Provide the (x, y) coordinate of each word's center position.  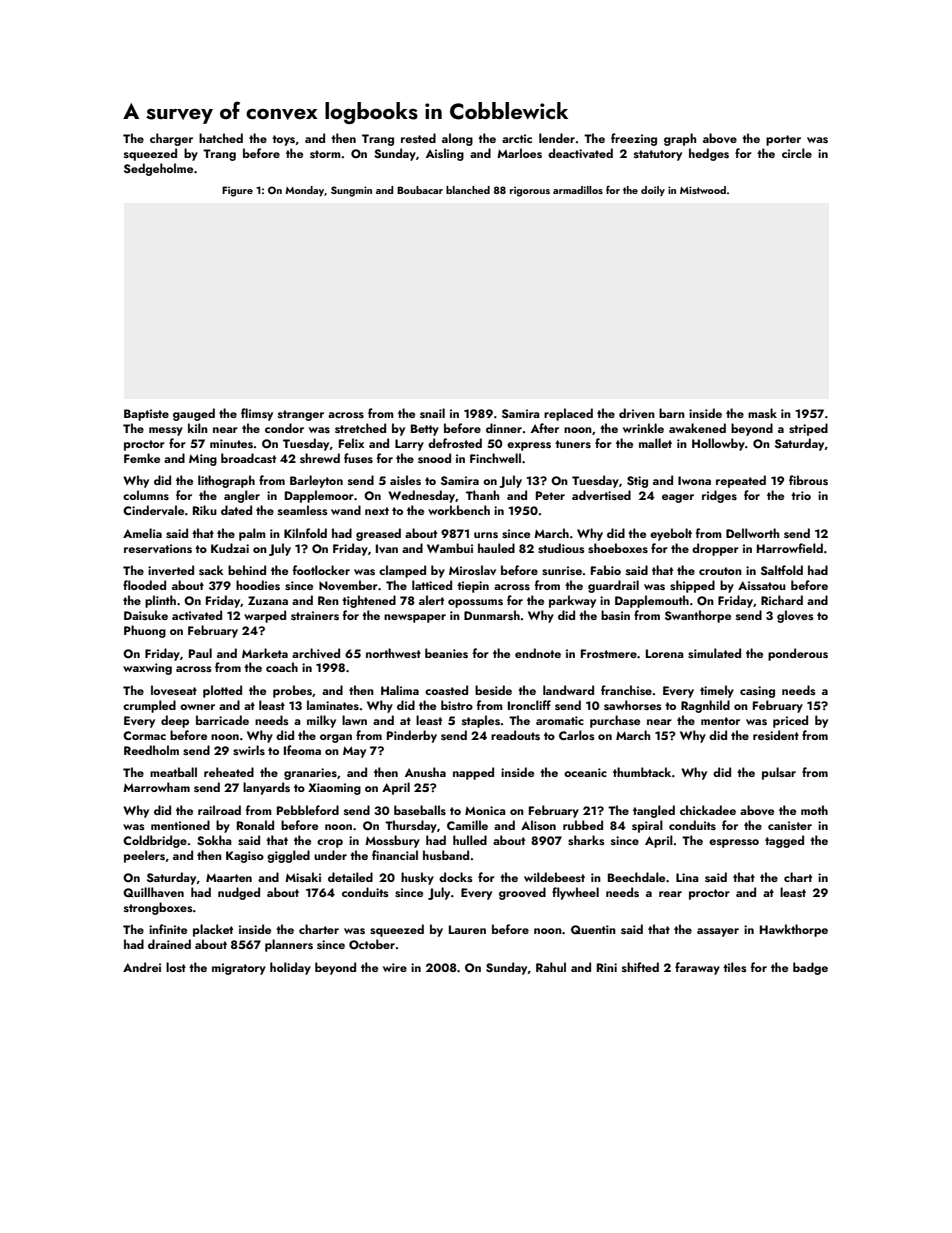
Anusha (425, 772)
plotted (222, 691)
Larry (409, 445)
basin (615, 615)
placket (213, 930)
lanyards (266, 788)
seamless (303, 510)
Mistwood (703, 190)
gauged (194, 414)
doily (653, 191)
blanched (468, 190)
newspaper (415, 618)
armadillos (578, 190)
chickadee (708, 810)
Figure (237, 191)
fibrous (808, 480)
